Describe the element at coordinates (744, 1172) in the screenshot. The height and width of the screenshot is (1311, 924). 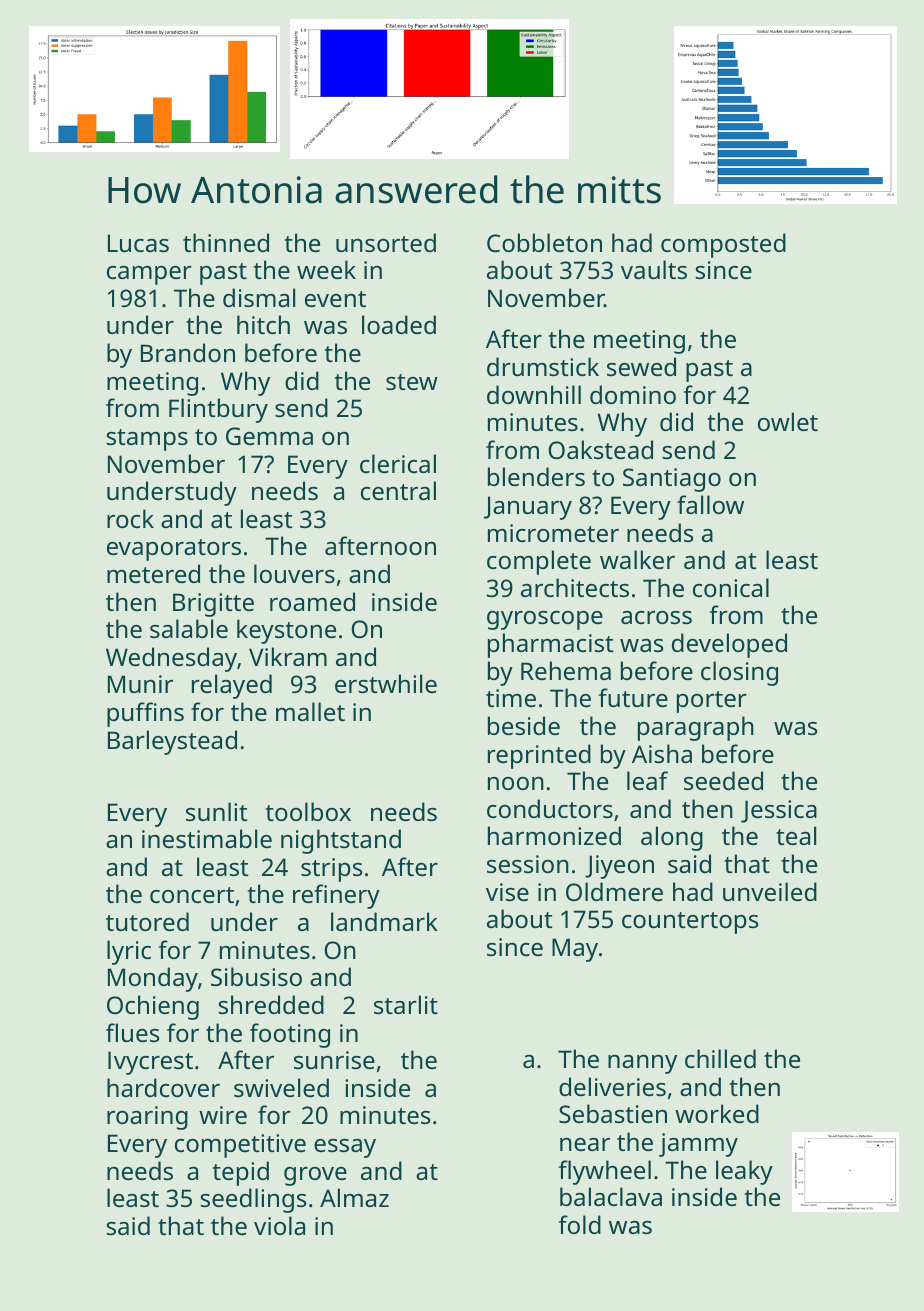
I see `leaky` at that location.
